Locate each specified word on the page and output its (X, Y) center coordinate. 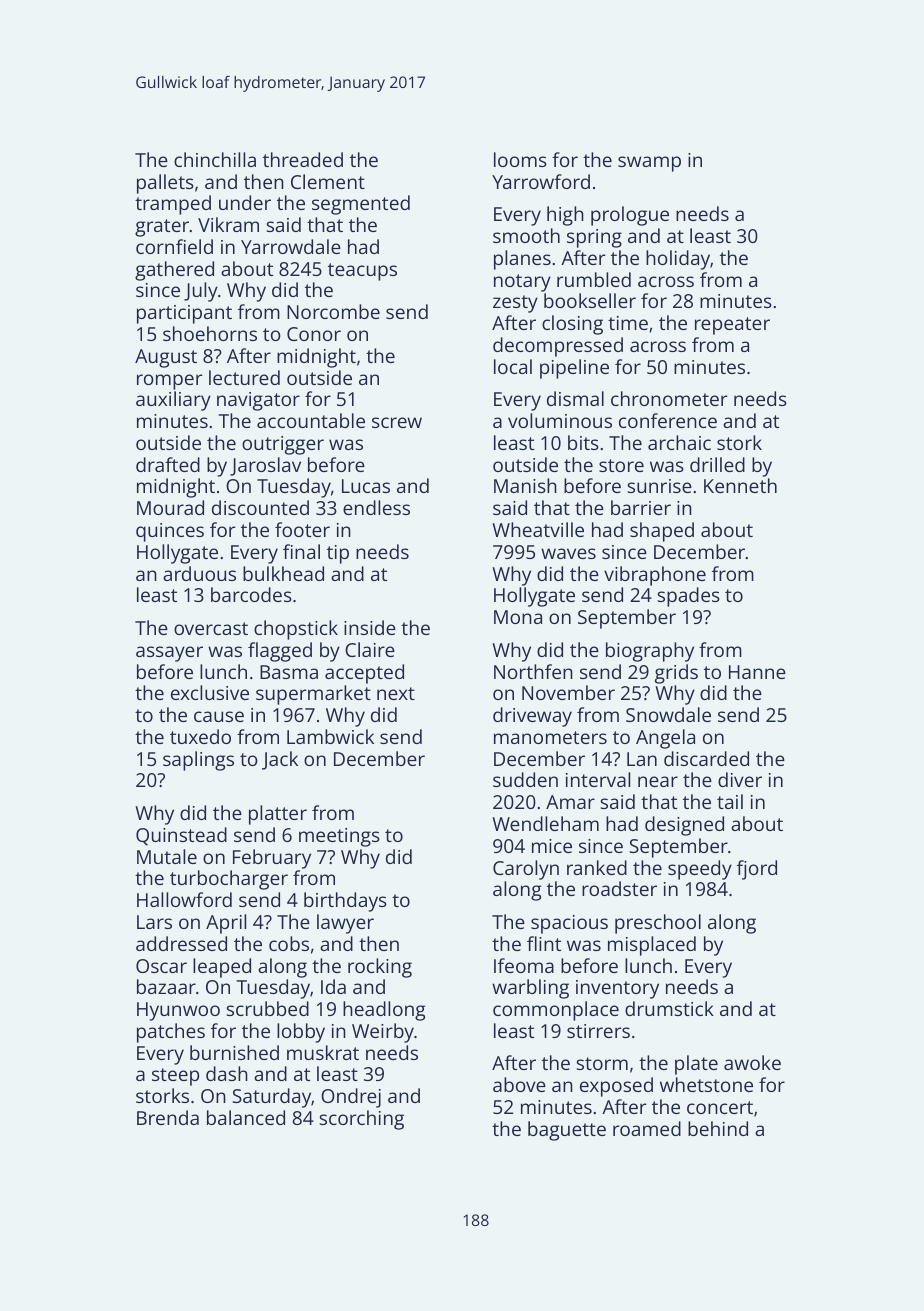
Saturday (271, 1098)
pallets (165, 184)
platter (278, 815)
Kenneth (740, 485)
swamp (649, 164)
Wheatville (538, 529)
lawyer (345, 924)
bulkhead (283, 573)
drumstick (669, 1008)
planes (522, 260)
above (519, 1084)
